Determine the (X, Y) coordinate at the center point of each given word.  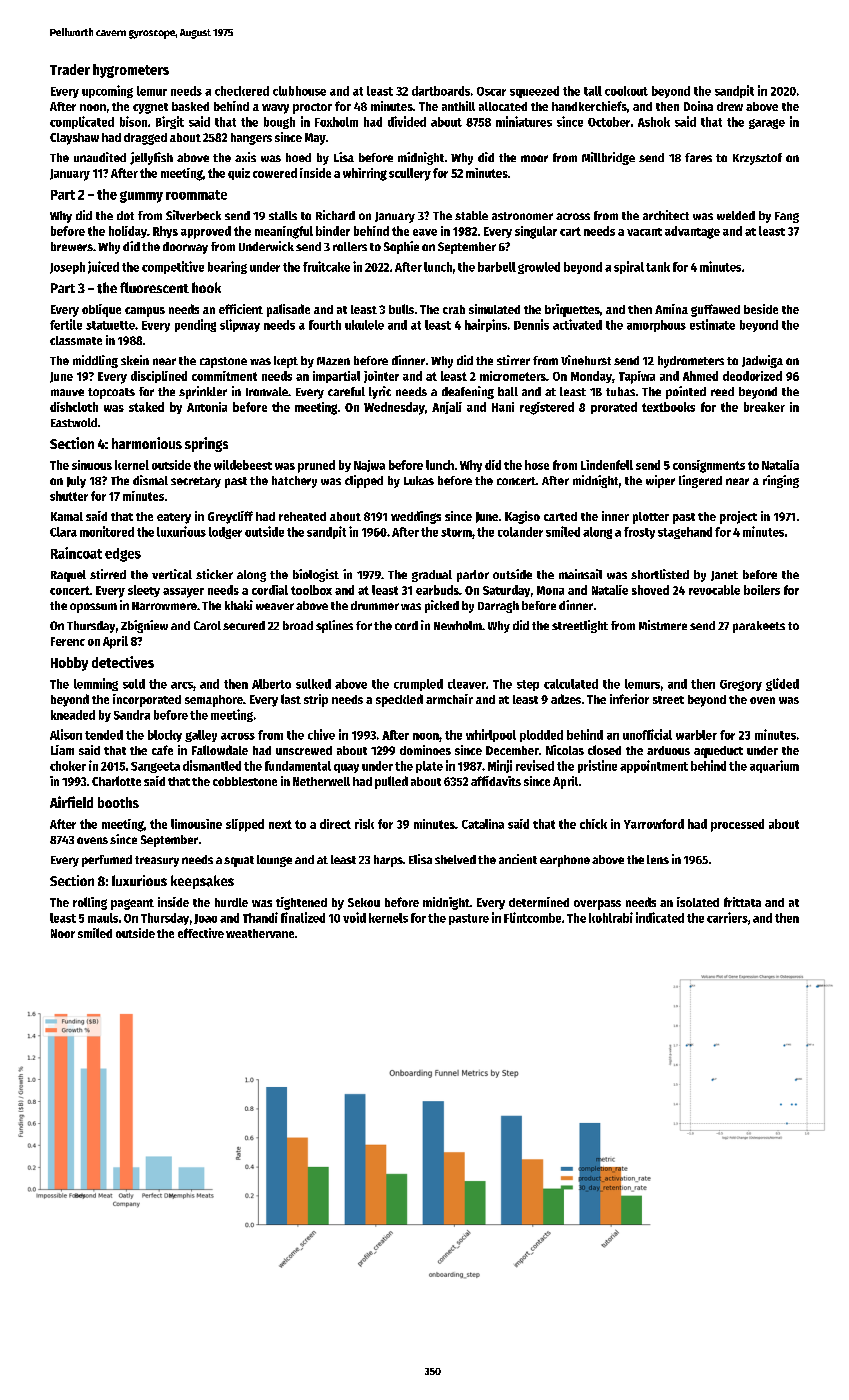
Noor (63, 933)
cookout (626, 91)
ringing (781, 481)
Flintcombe (532, 917)
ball (508, 391)
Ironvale (267, 391)
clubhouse (299, 91)
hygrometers (131, 71)
